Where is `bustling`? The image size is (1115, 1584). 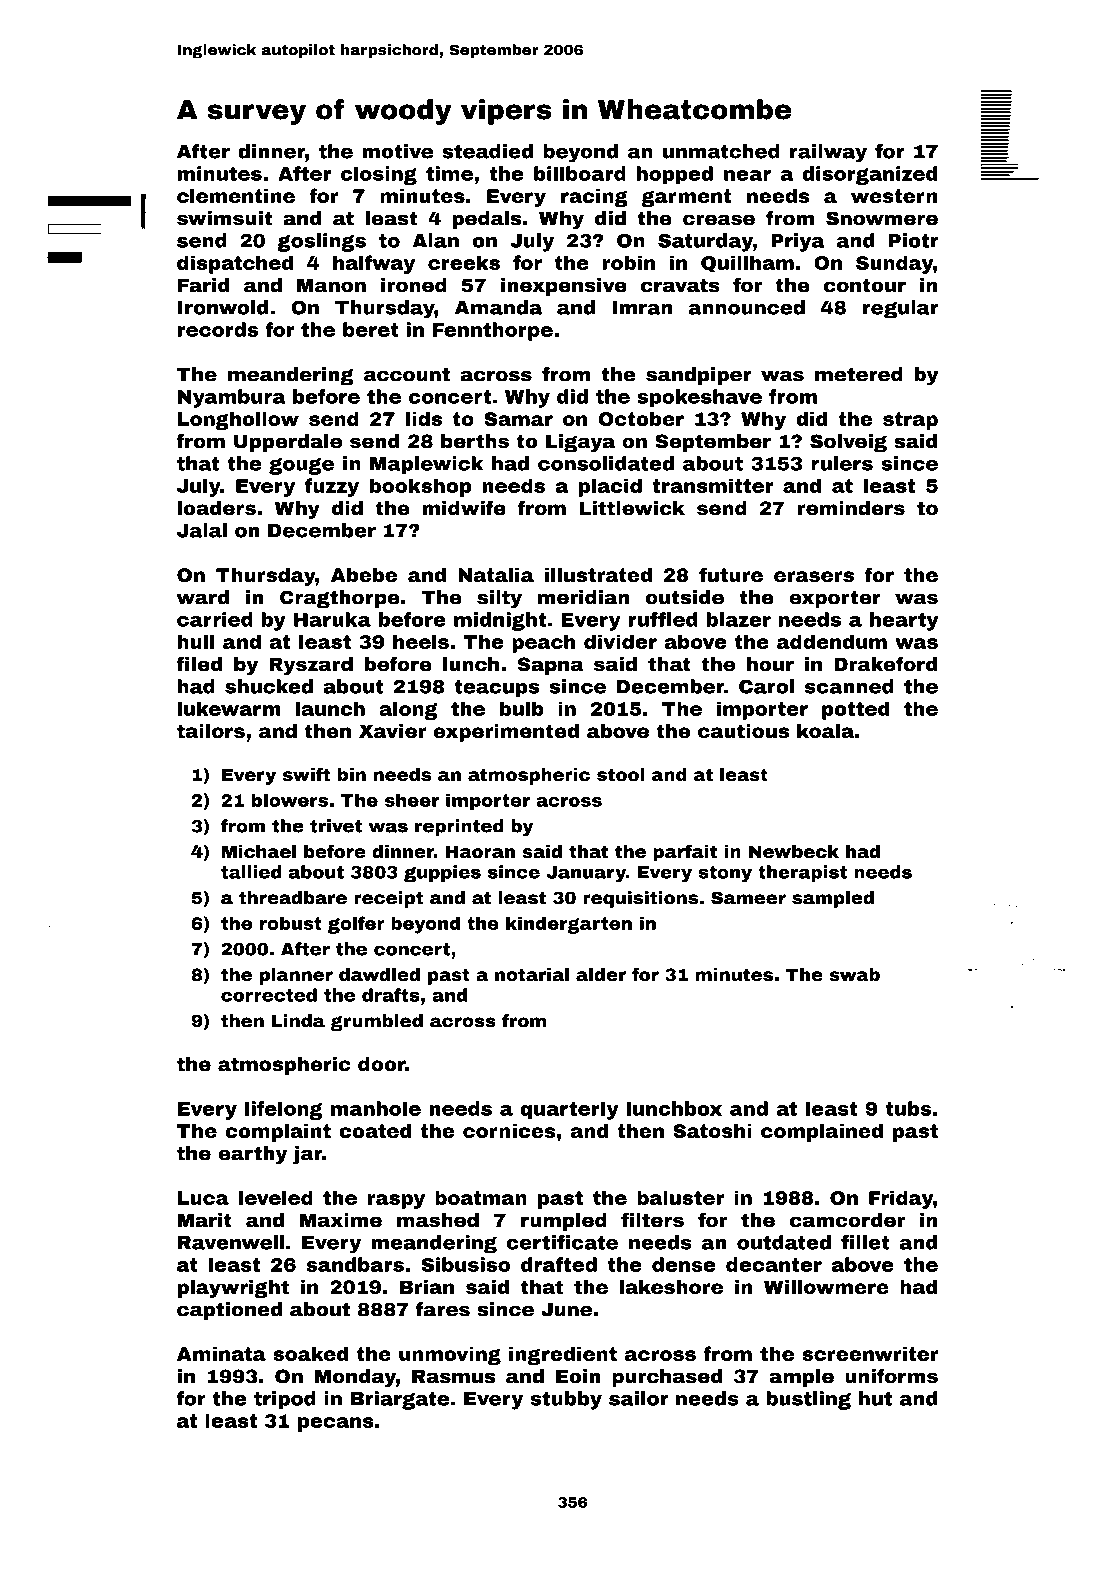 bustling is located at coordinates (808, 1400).
